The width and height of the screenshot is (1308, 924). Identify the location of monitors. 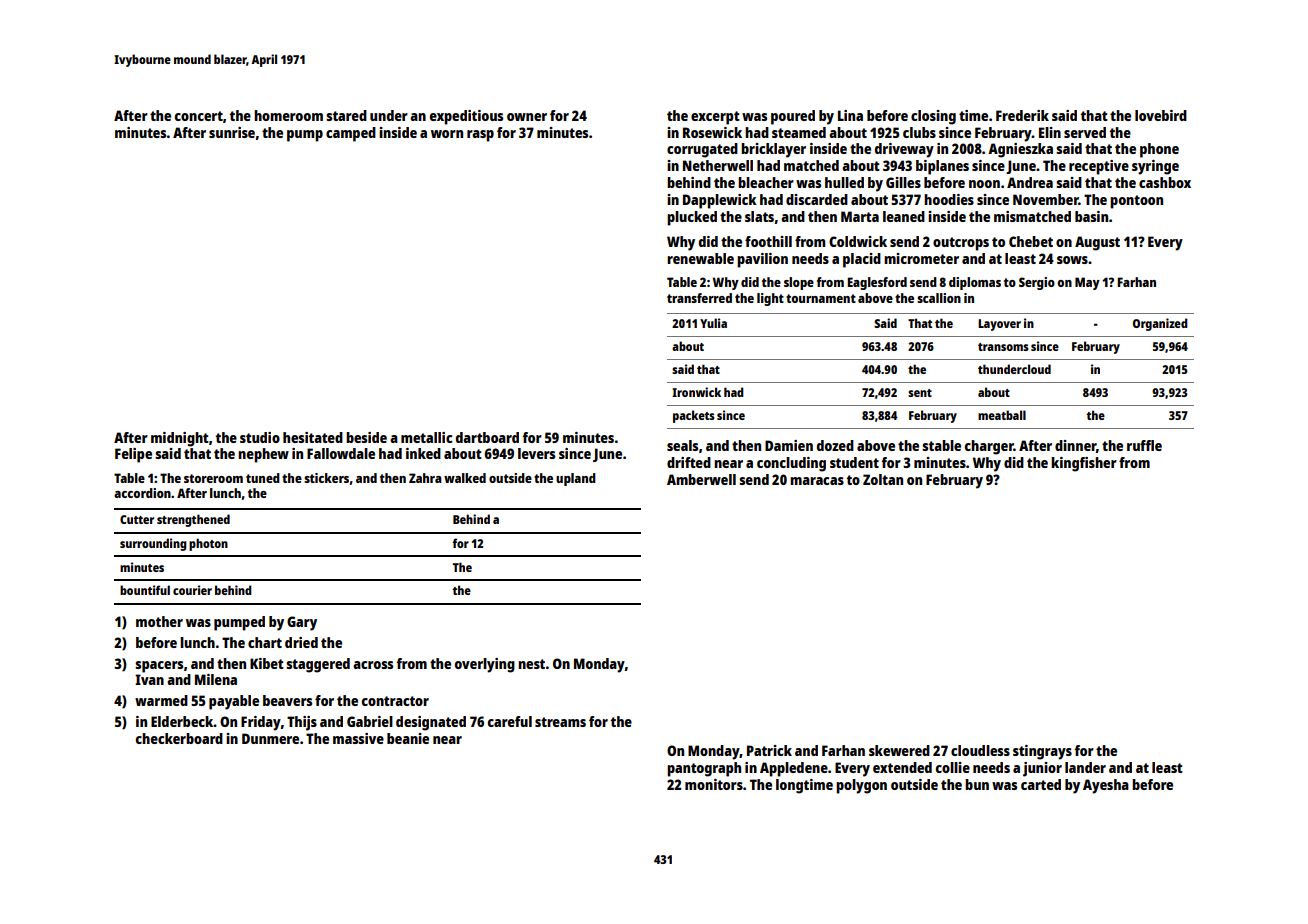
(714, 784).
